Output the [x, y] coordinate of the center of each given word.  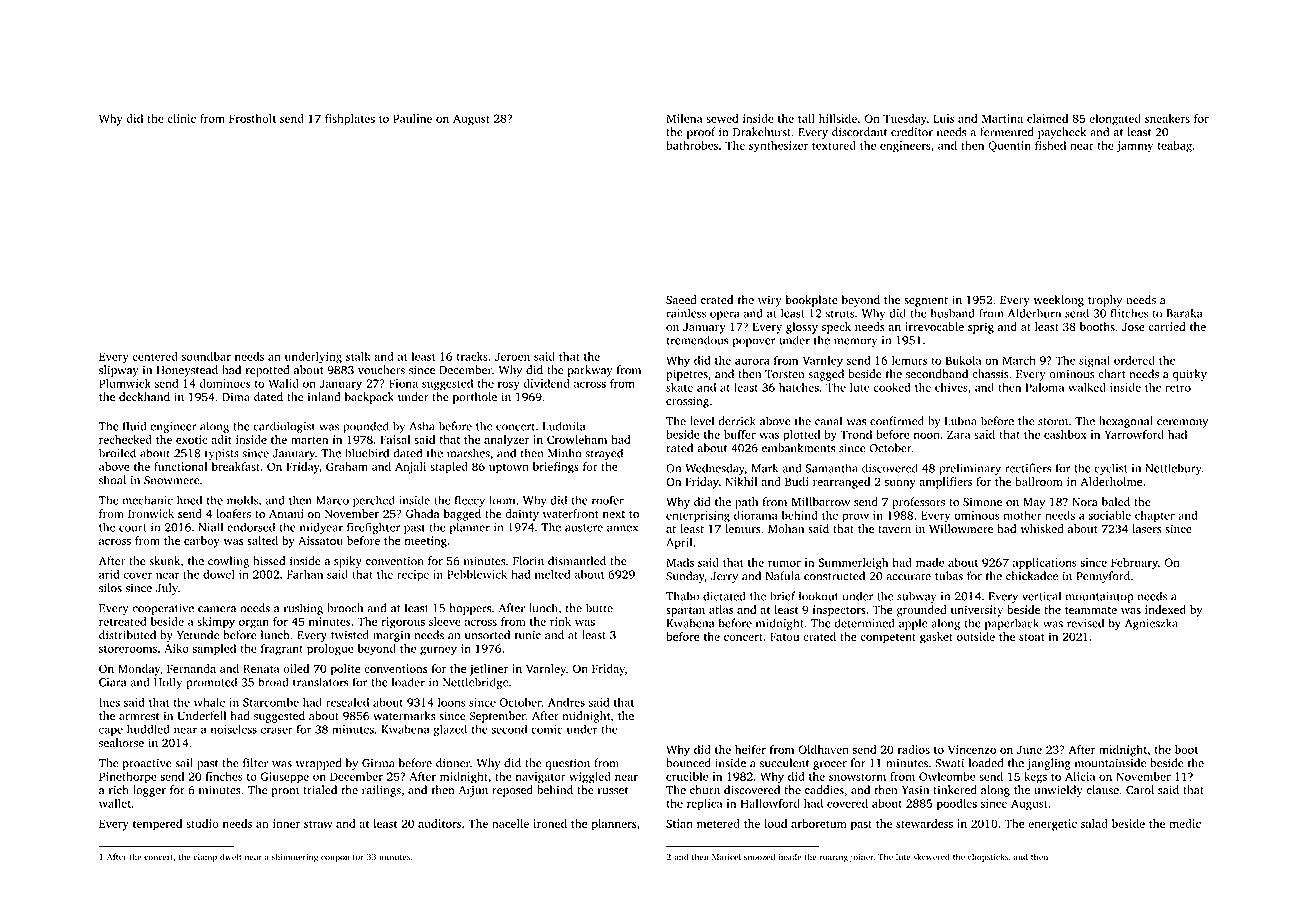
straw [318, 824]
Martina [1002, 118]
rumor [784, 563]
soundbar [206, 356]
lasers [1147, 528]
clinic [182, 118]
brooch [345, 608]
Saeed [681, 300]
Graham [347, 466]
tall [806, 118]
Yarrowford [1134, 434]
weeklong [1058, 301]
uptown [509, 469]
